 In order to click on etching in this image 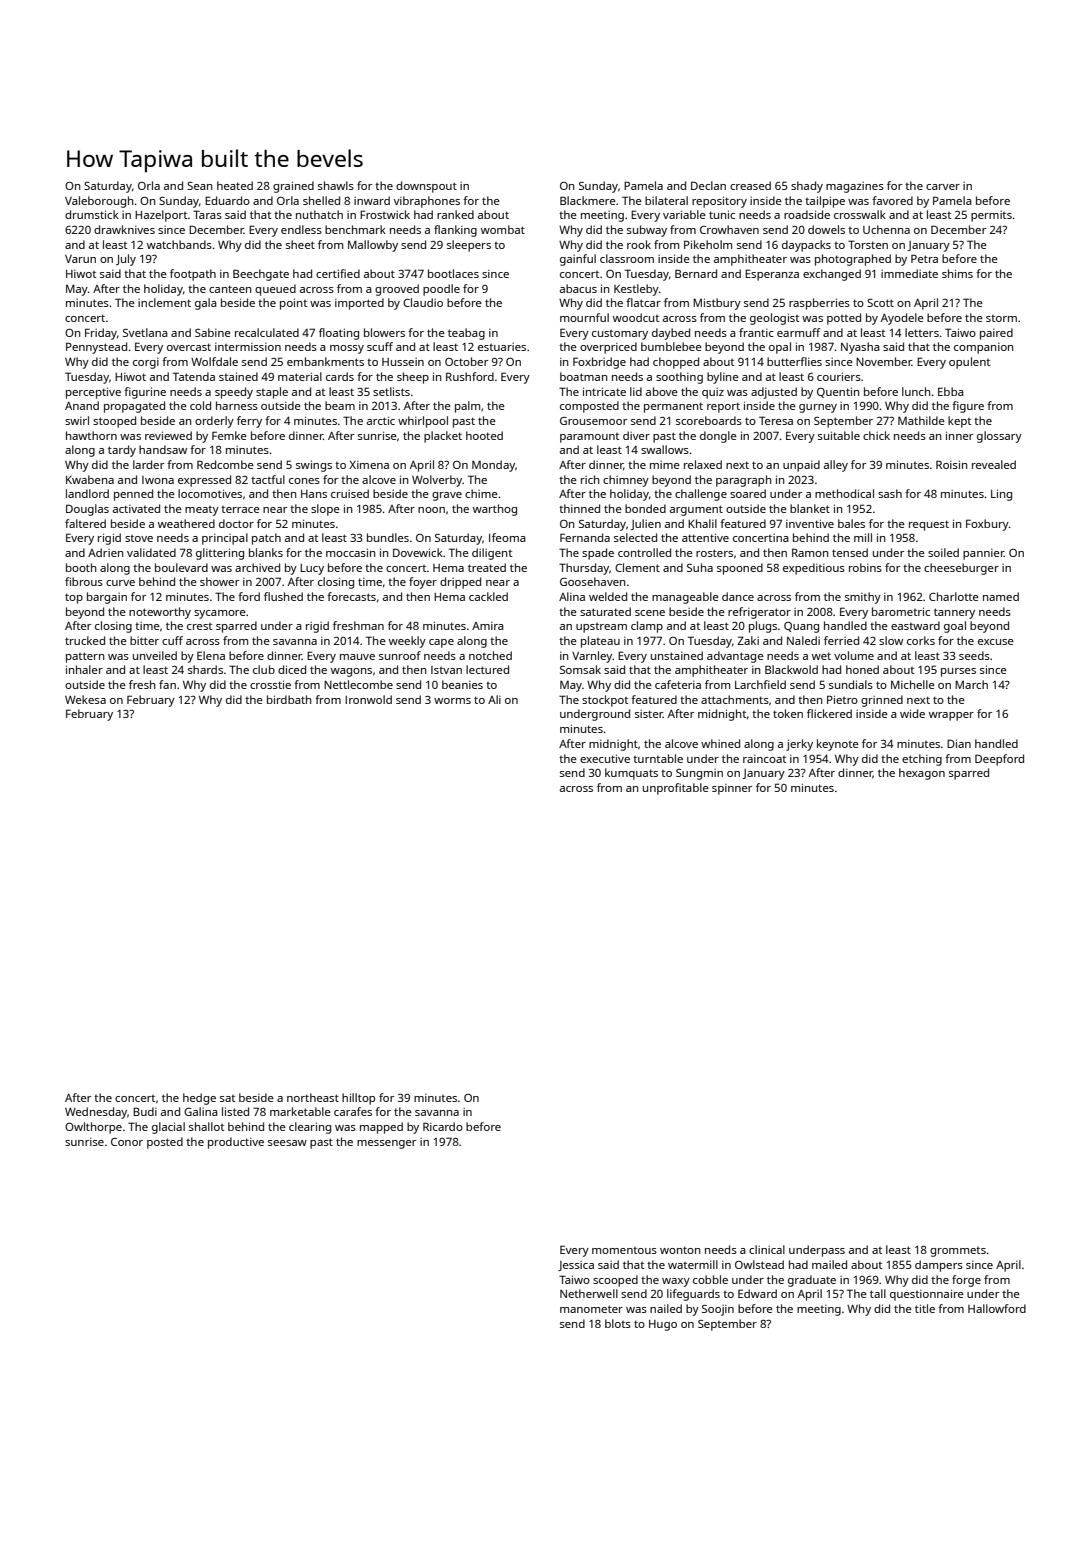, I will do `click(922, 760)`.
